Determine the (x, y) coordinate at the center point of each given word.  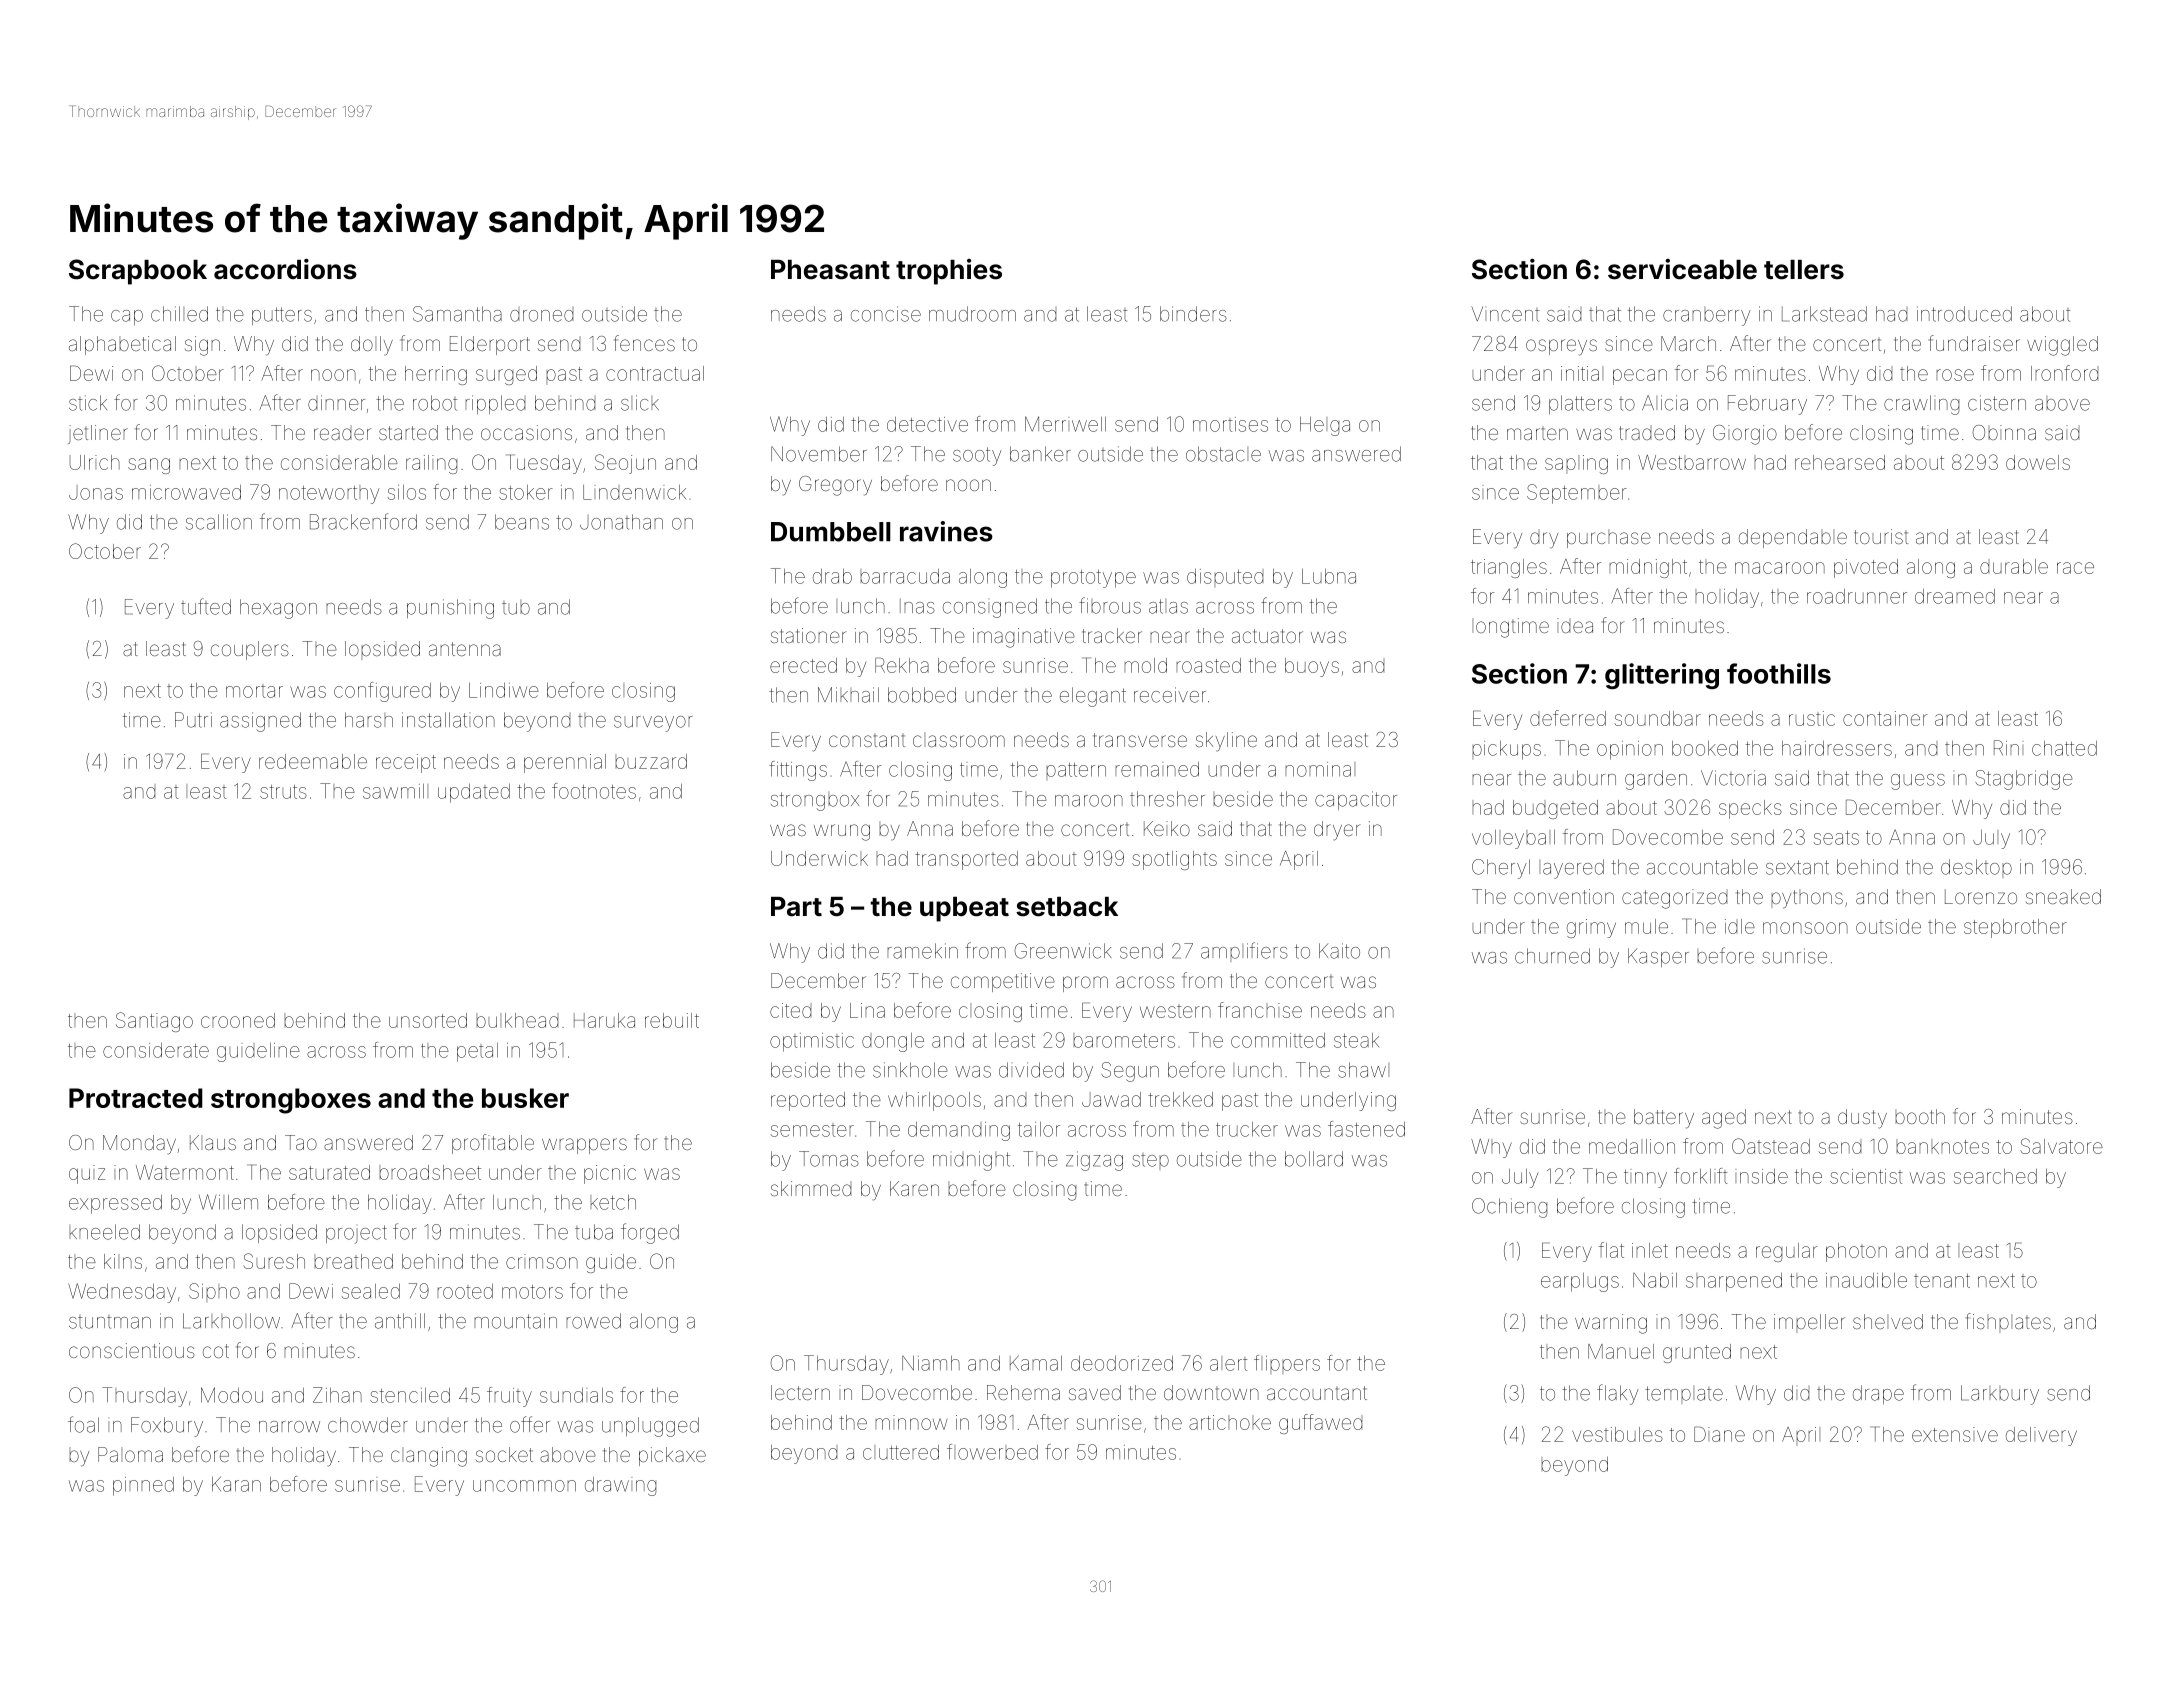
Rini (2008, 747)
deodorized (1122, 1363)
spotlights (1174, 860)
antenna (465, 649)
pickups (1506, 750)
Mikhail (848, 695)
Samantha (457, 314)
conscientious (132, 1350)
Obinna (2004, 432)
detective (927, 424)
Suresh (274, 1261)
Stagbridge (2024, 780)
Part (796, 907)
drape (1878, 1394)
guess (1918, 782)
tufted (206, 606)
